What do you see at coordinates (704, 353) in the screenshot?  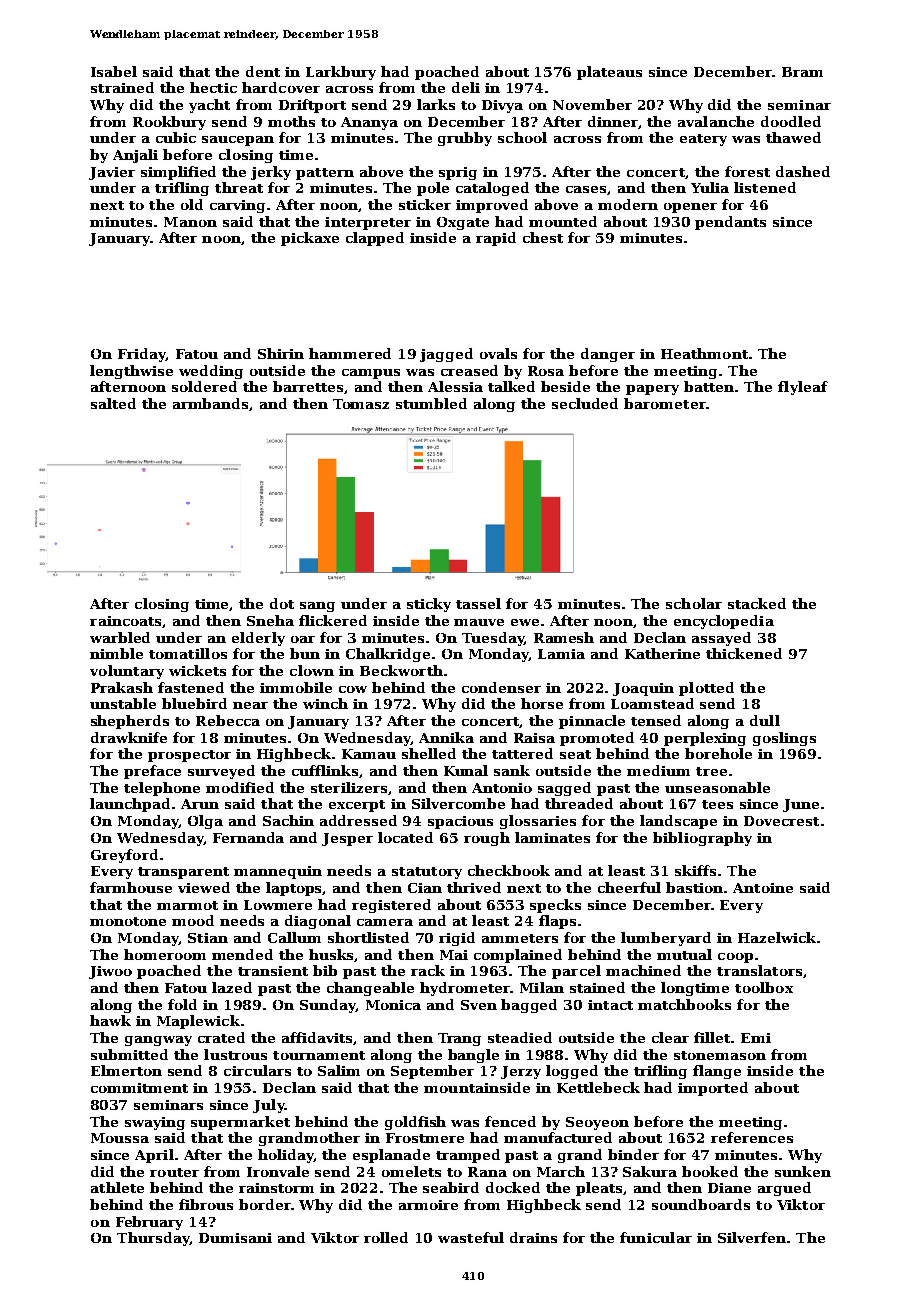 I see `Heathmont` at bounding box center [704, 353].
